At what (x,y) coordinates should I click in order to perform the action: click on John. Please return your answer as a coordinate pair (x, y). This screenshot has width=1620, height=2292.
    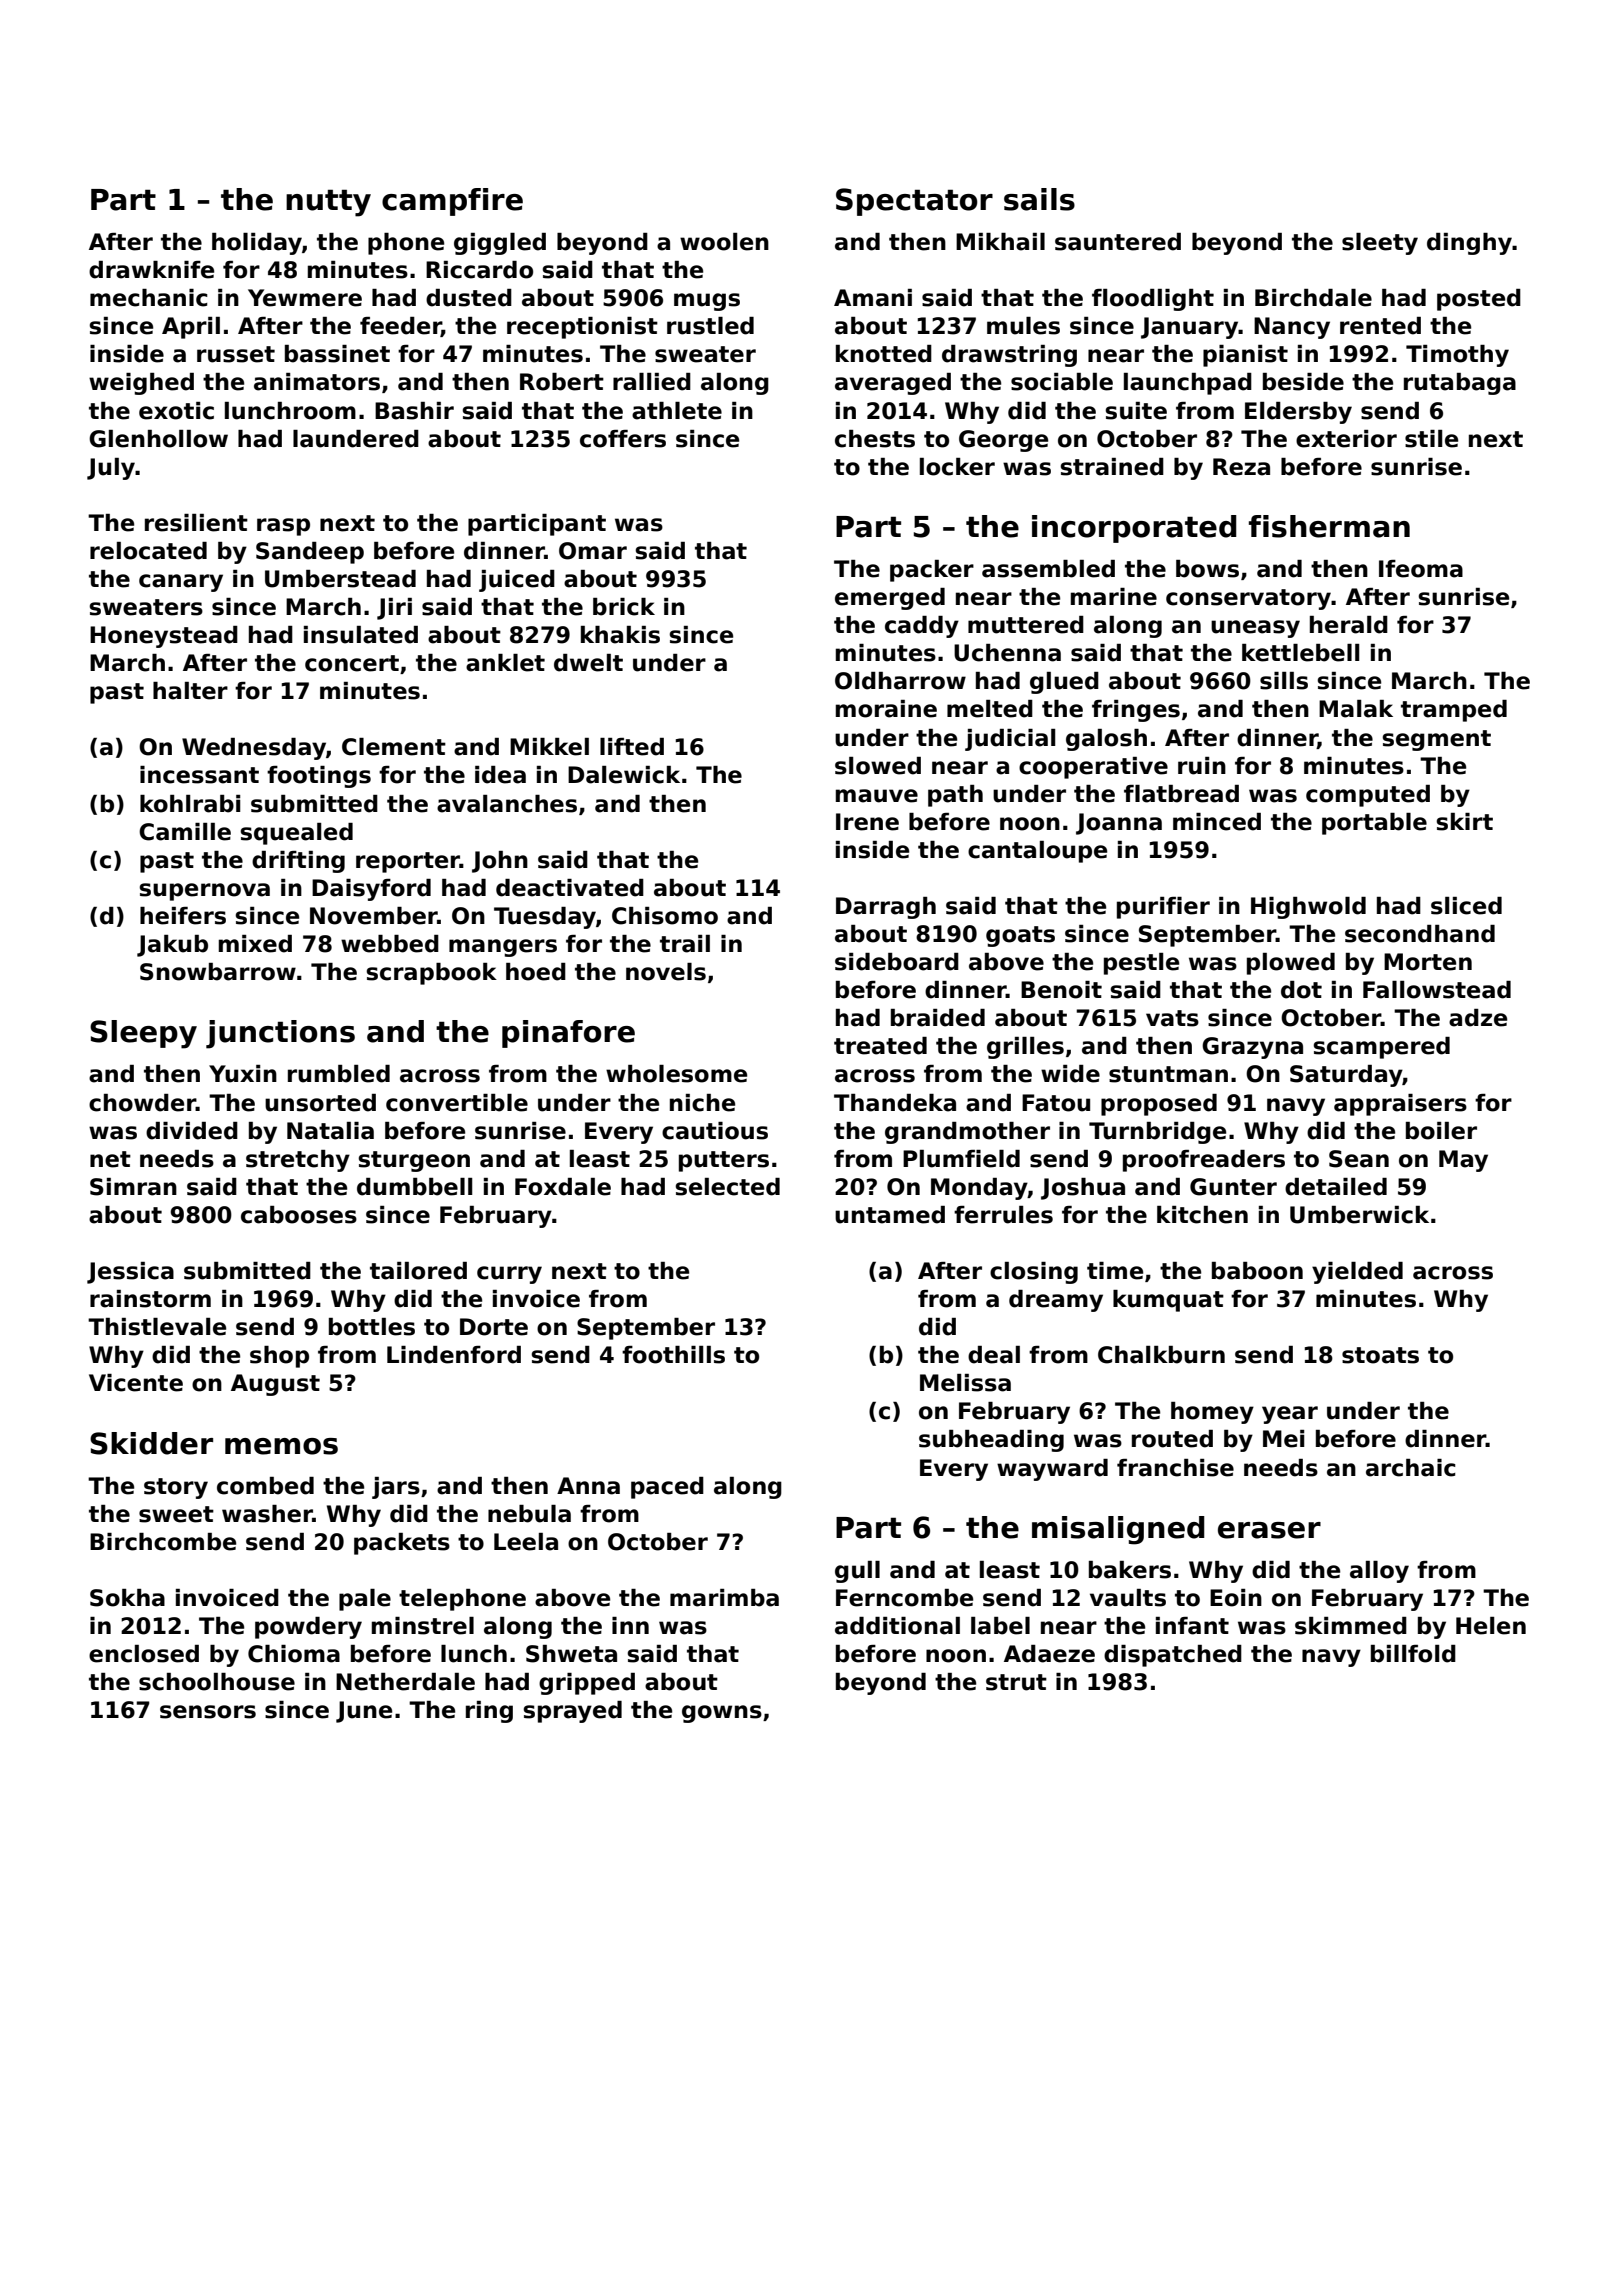
    Looking at the image, I should click on (500, 862).
